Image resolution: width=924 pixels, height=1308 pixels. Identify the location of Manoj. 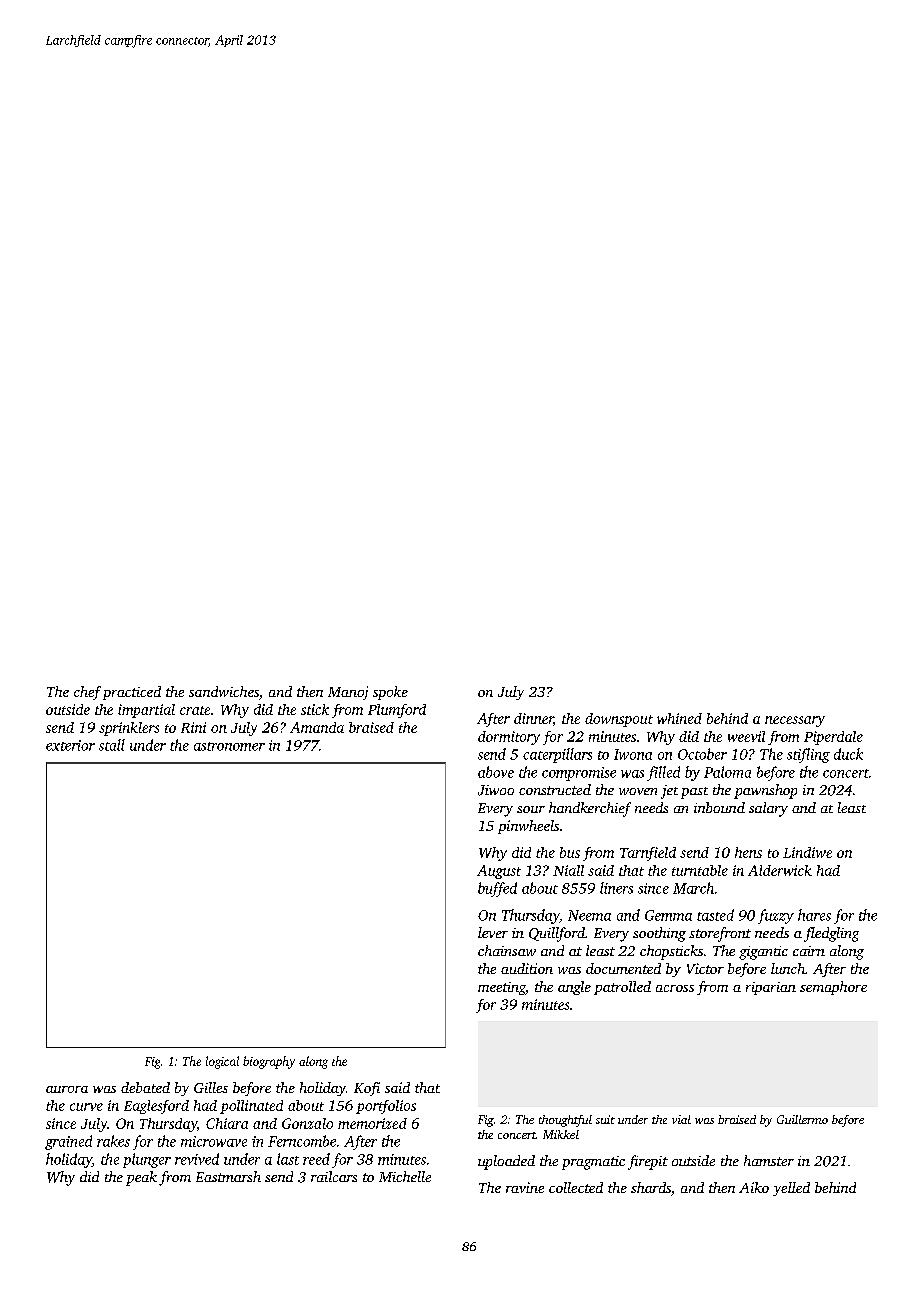
(348, 693).
